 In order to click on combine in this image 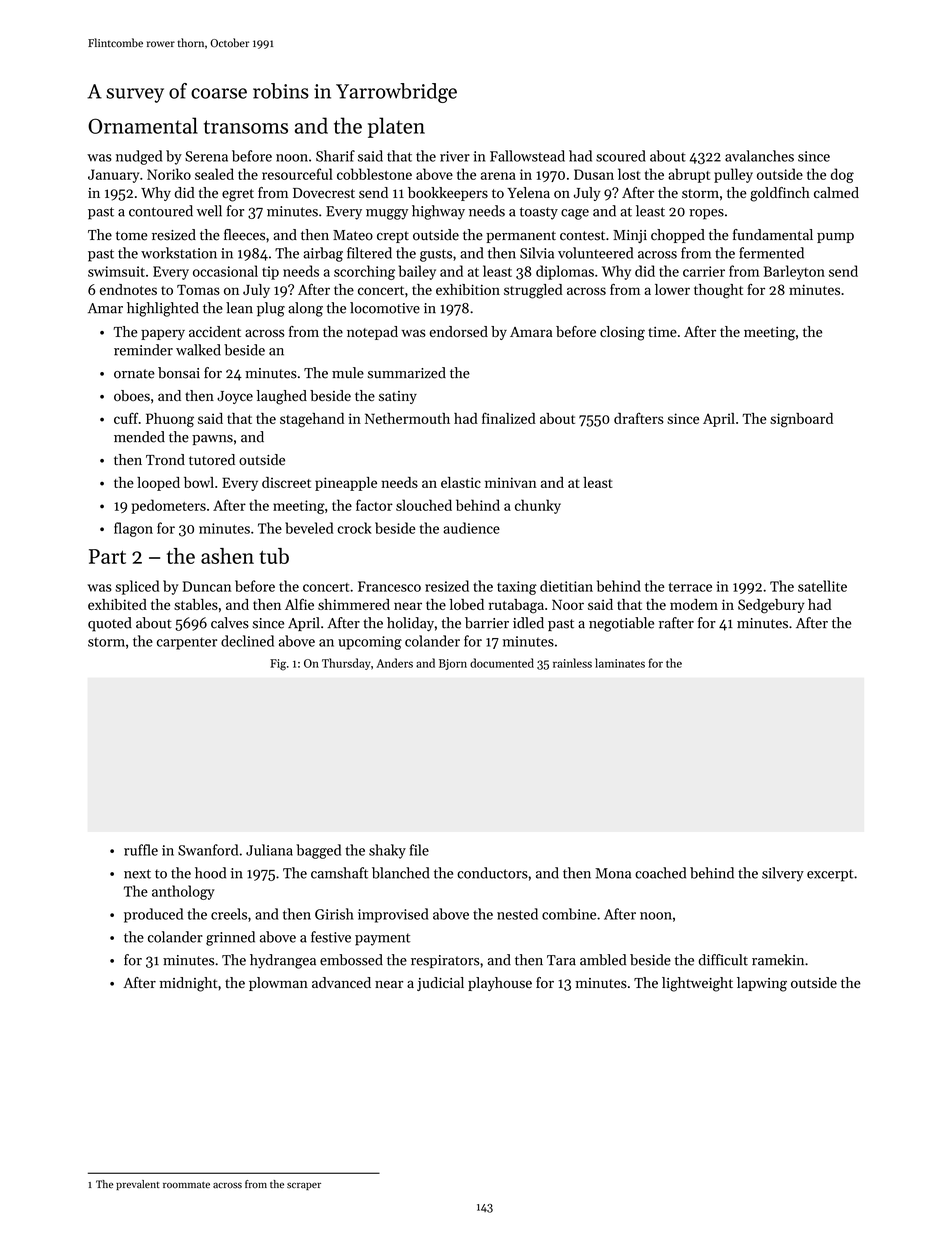, I will do `click(569, 914)`.
